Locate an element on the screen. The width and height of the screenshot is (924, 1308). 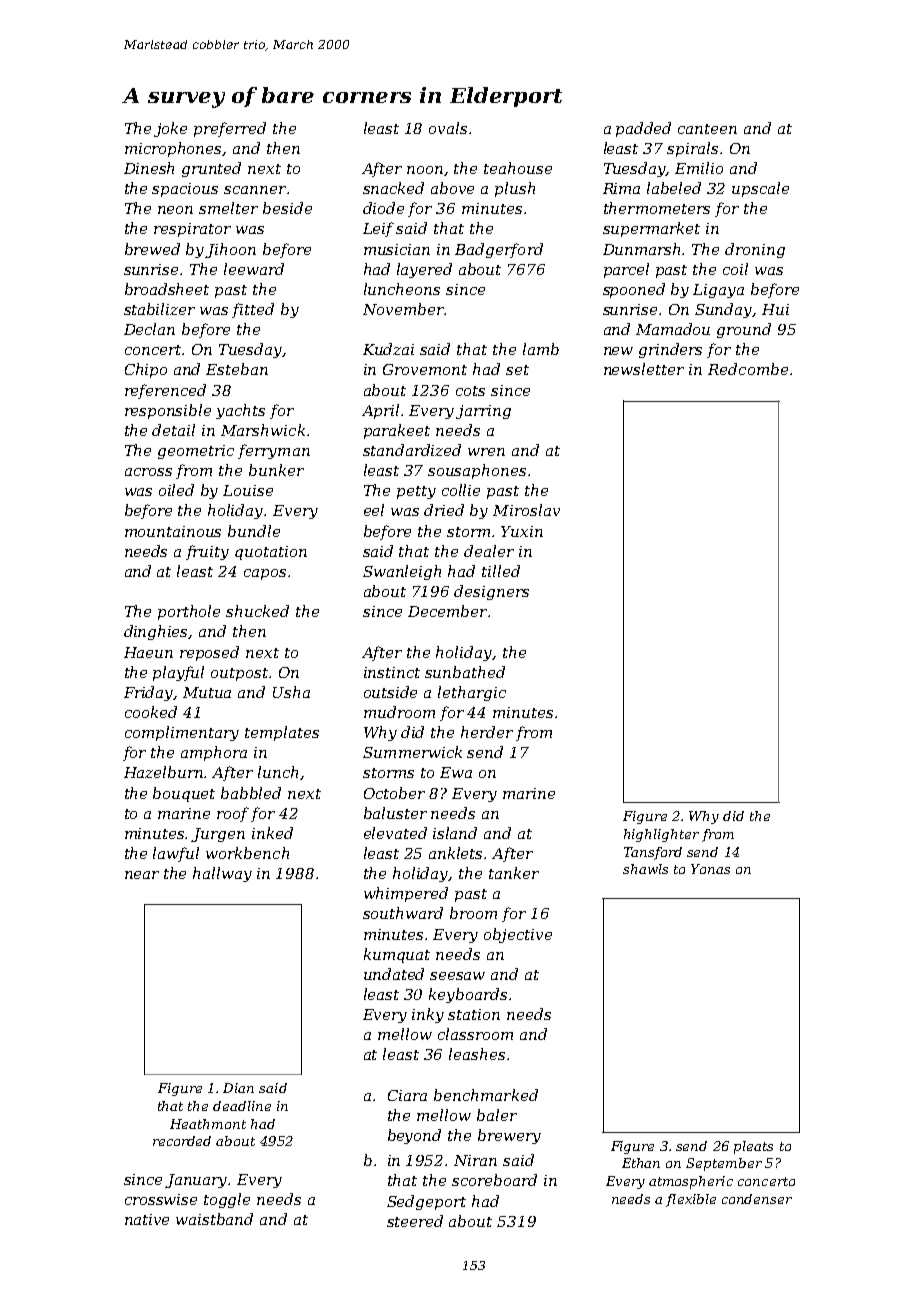
jarring is located at coordinates (483, 412).
